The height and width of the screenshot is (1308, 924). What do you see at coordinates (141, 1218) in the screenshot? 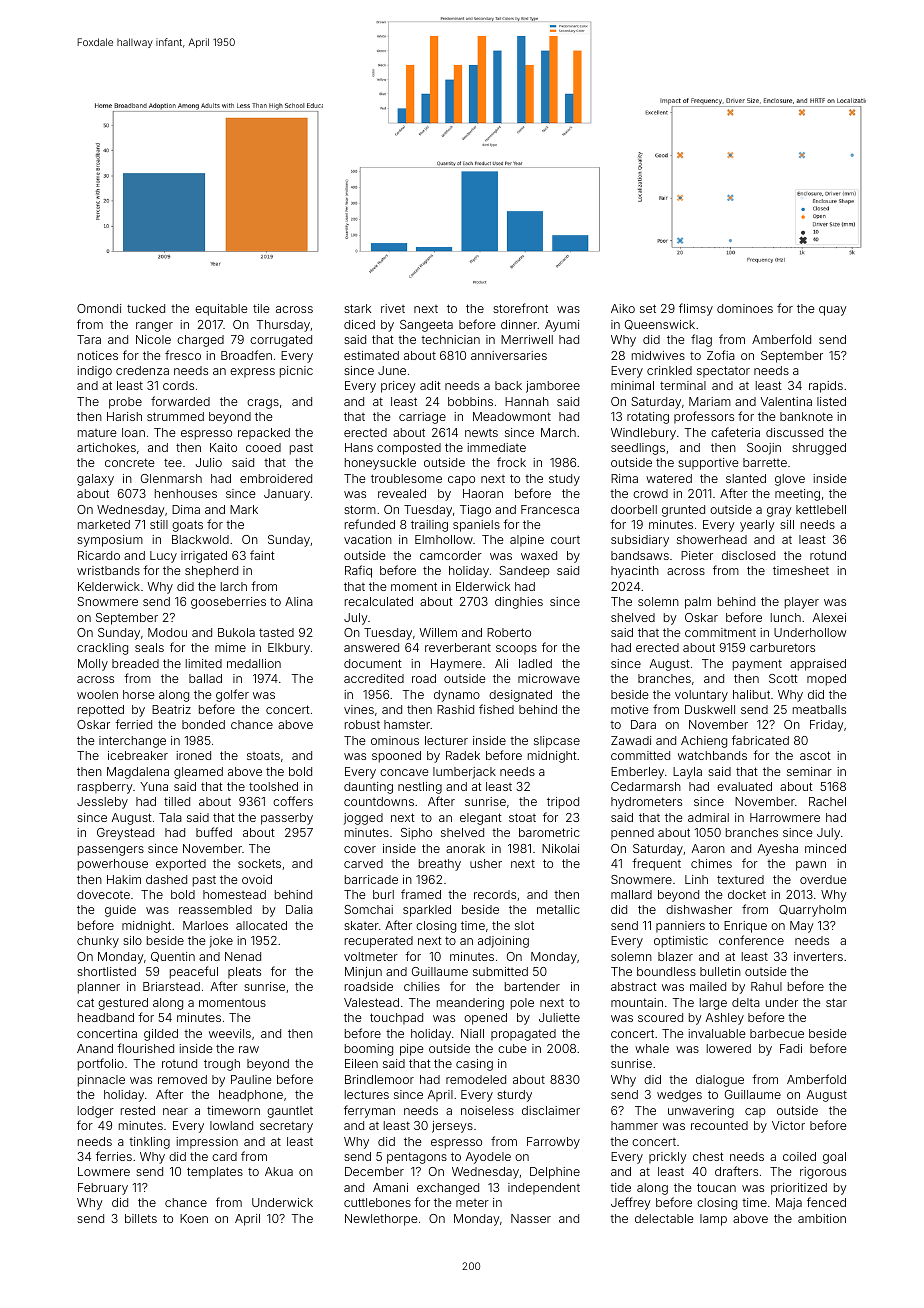
I see `billets` at bounding box center [141, 1218].
